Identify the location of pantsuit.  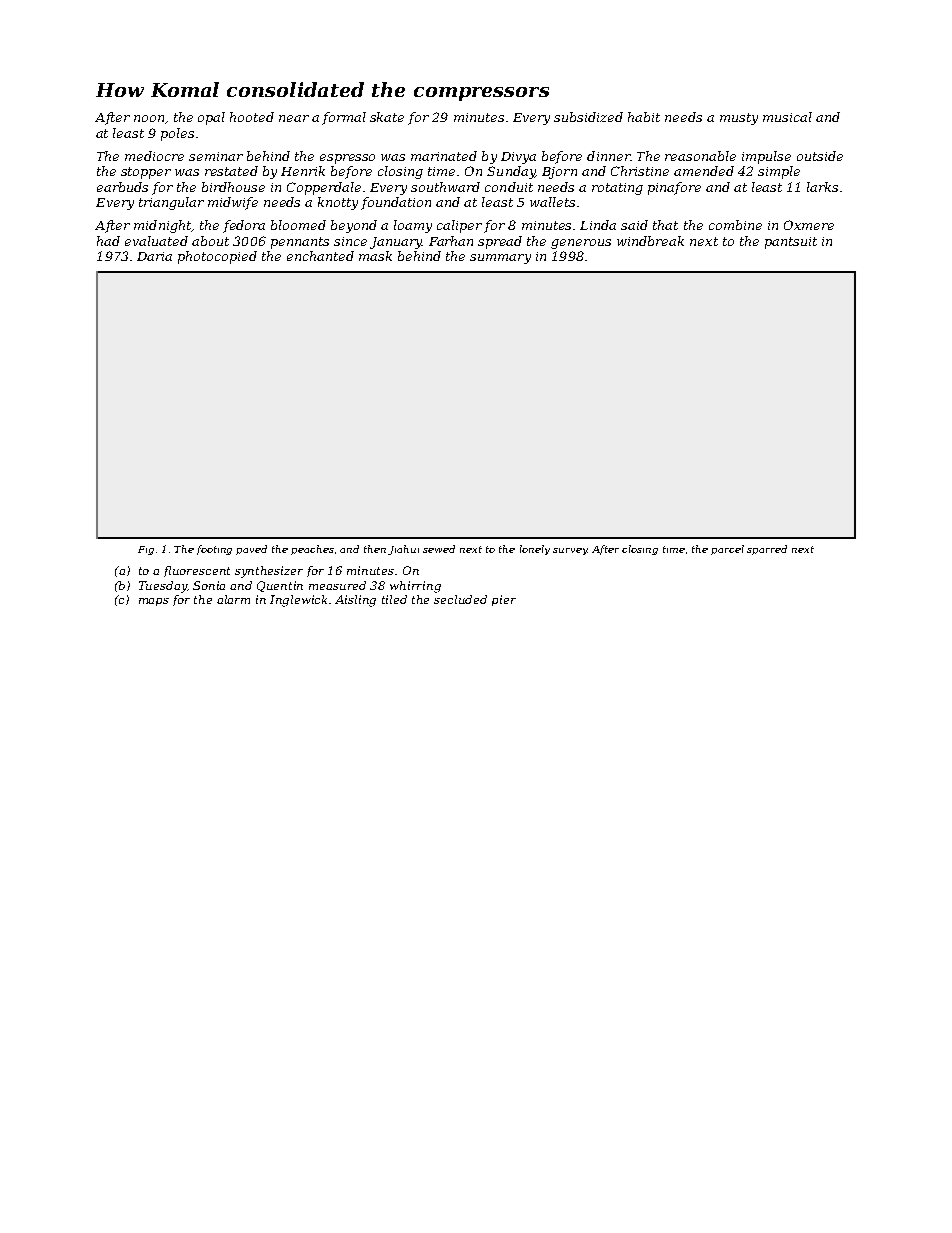
(791, 243).
